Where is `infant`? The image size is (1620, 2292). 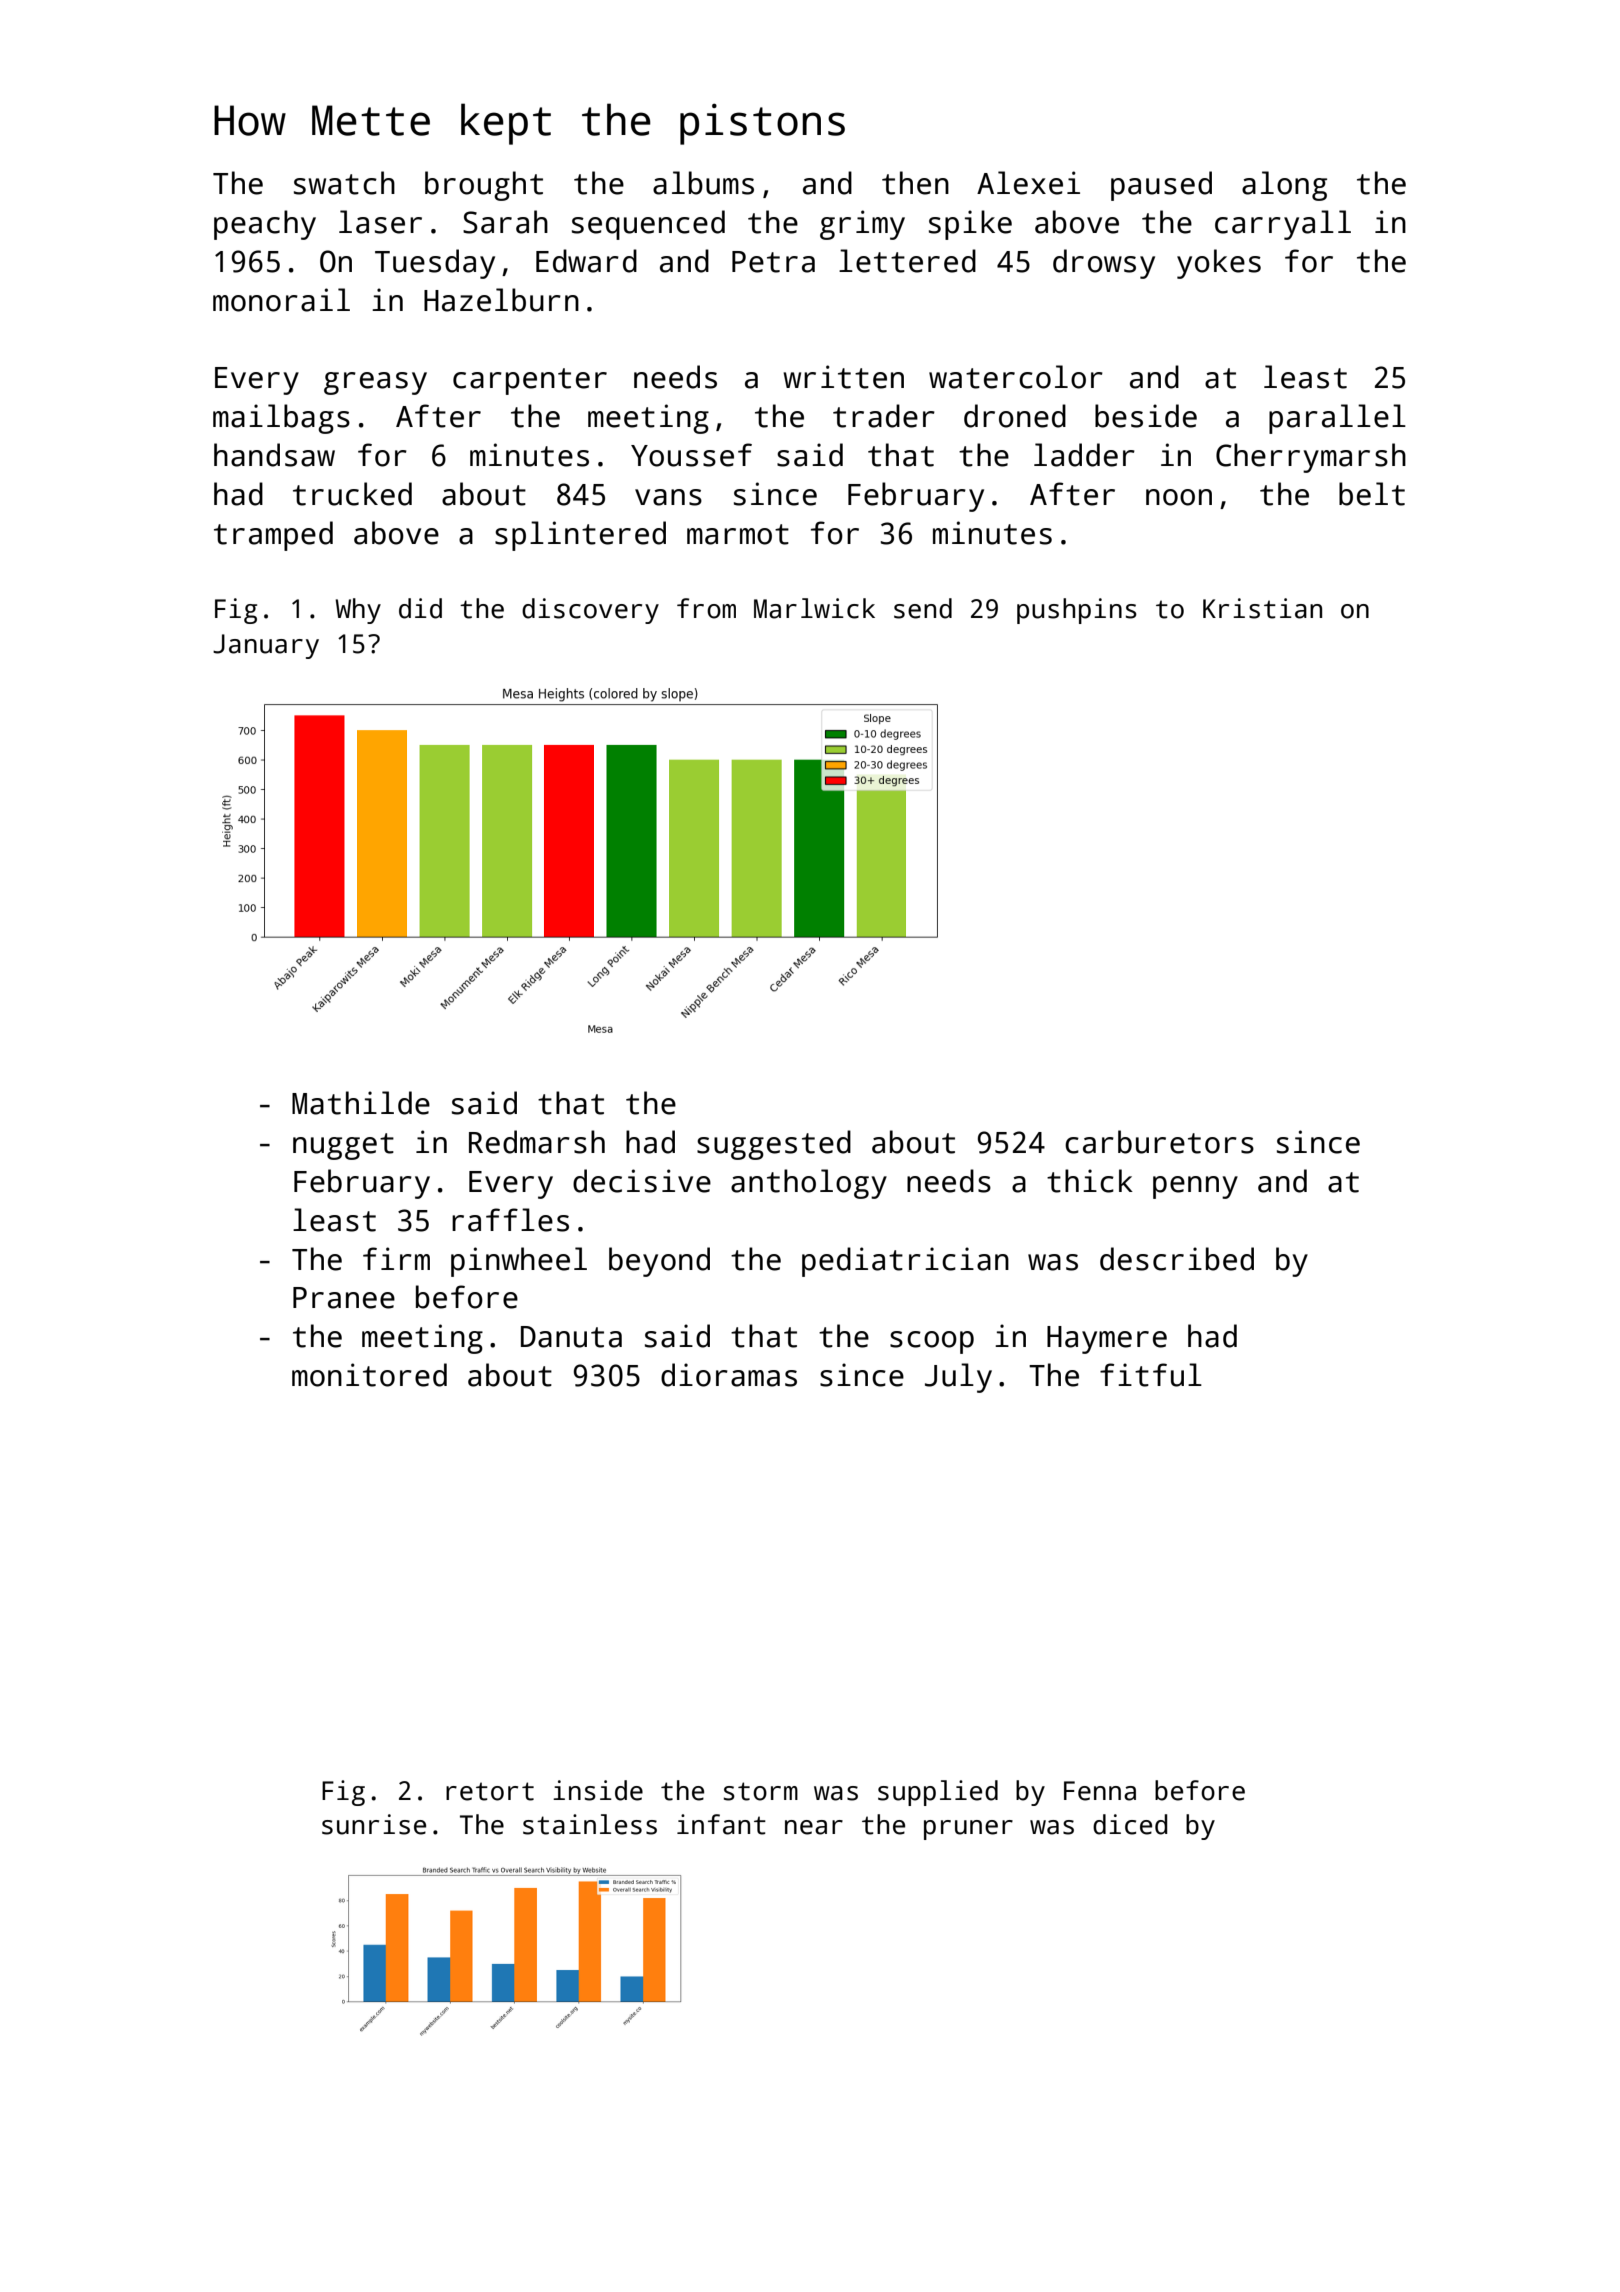 infant is located at coordinates (721, 1824).
